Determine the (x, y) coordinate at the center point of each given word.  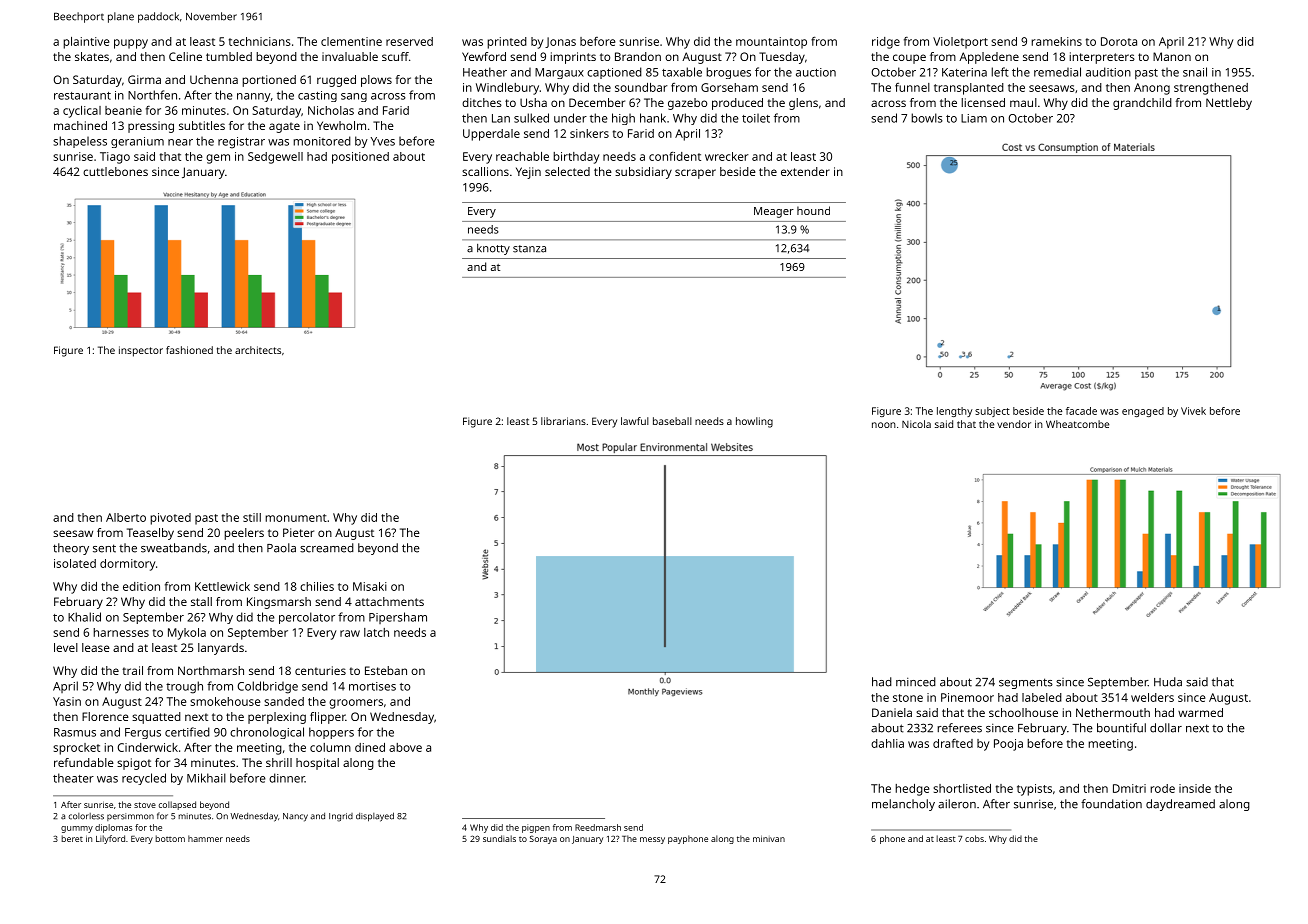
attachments (389, 601)
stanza (529, 249)
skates (92, 56)
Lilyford (110, 839)
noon (884, 425)
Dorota (1119, 41)
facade (1081, 411)
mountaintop (771, 43)
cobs (974, 838)
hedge (912, 790)
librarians (563, 421)
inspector (141, 351)
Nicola (916, 424)
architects (258, 350)
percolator (307, 618)
